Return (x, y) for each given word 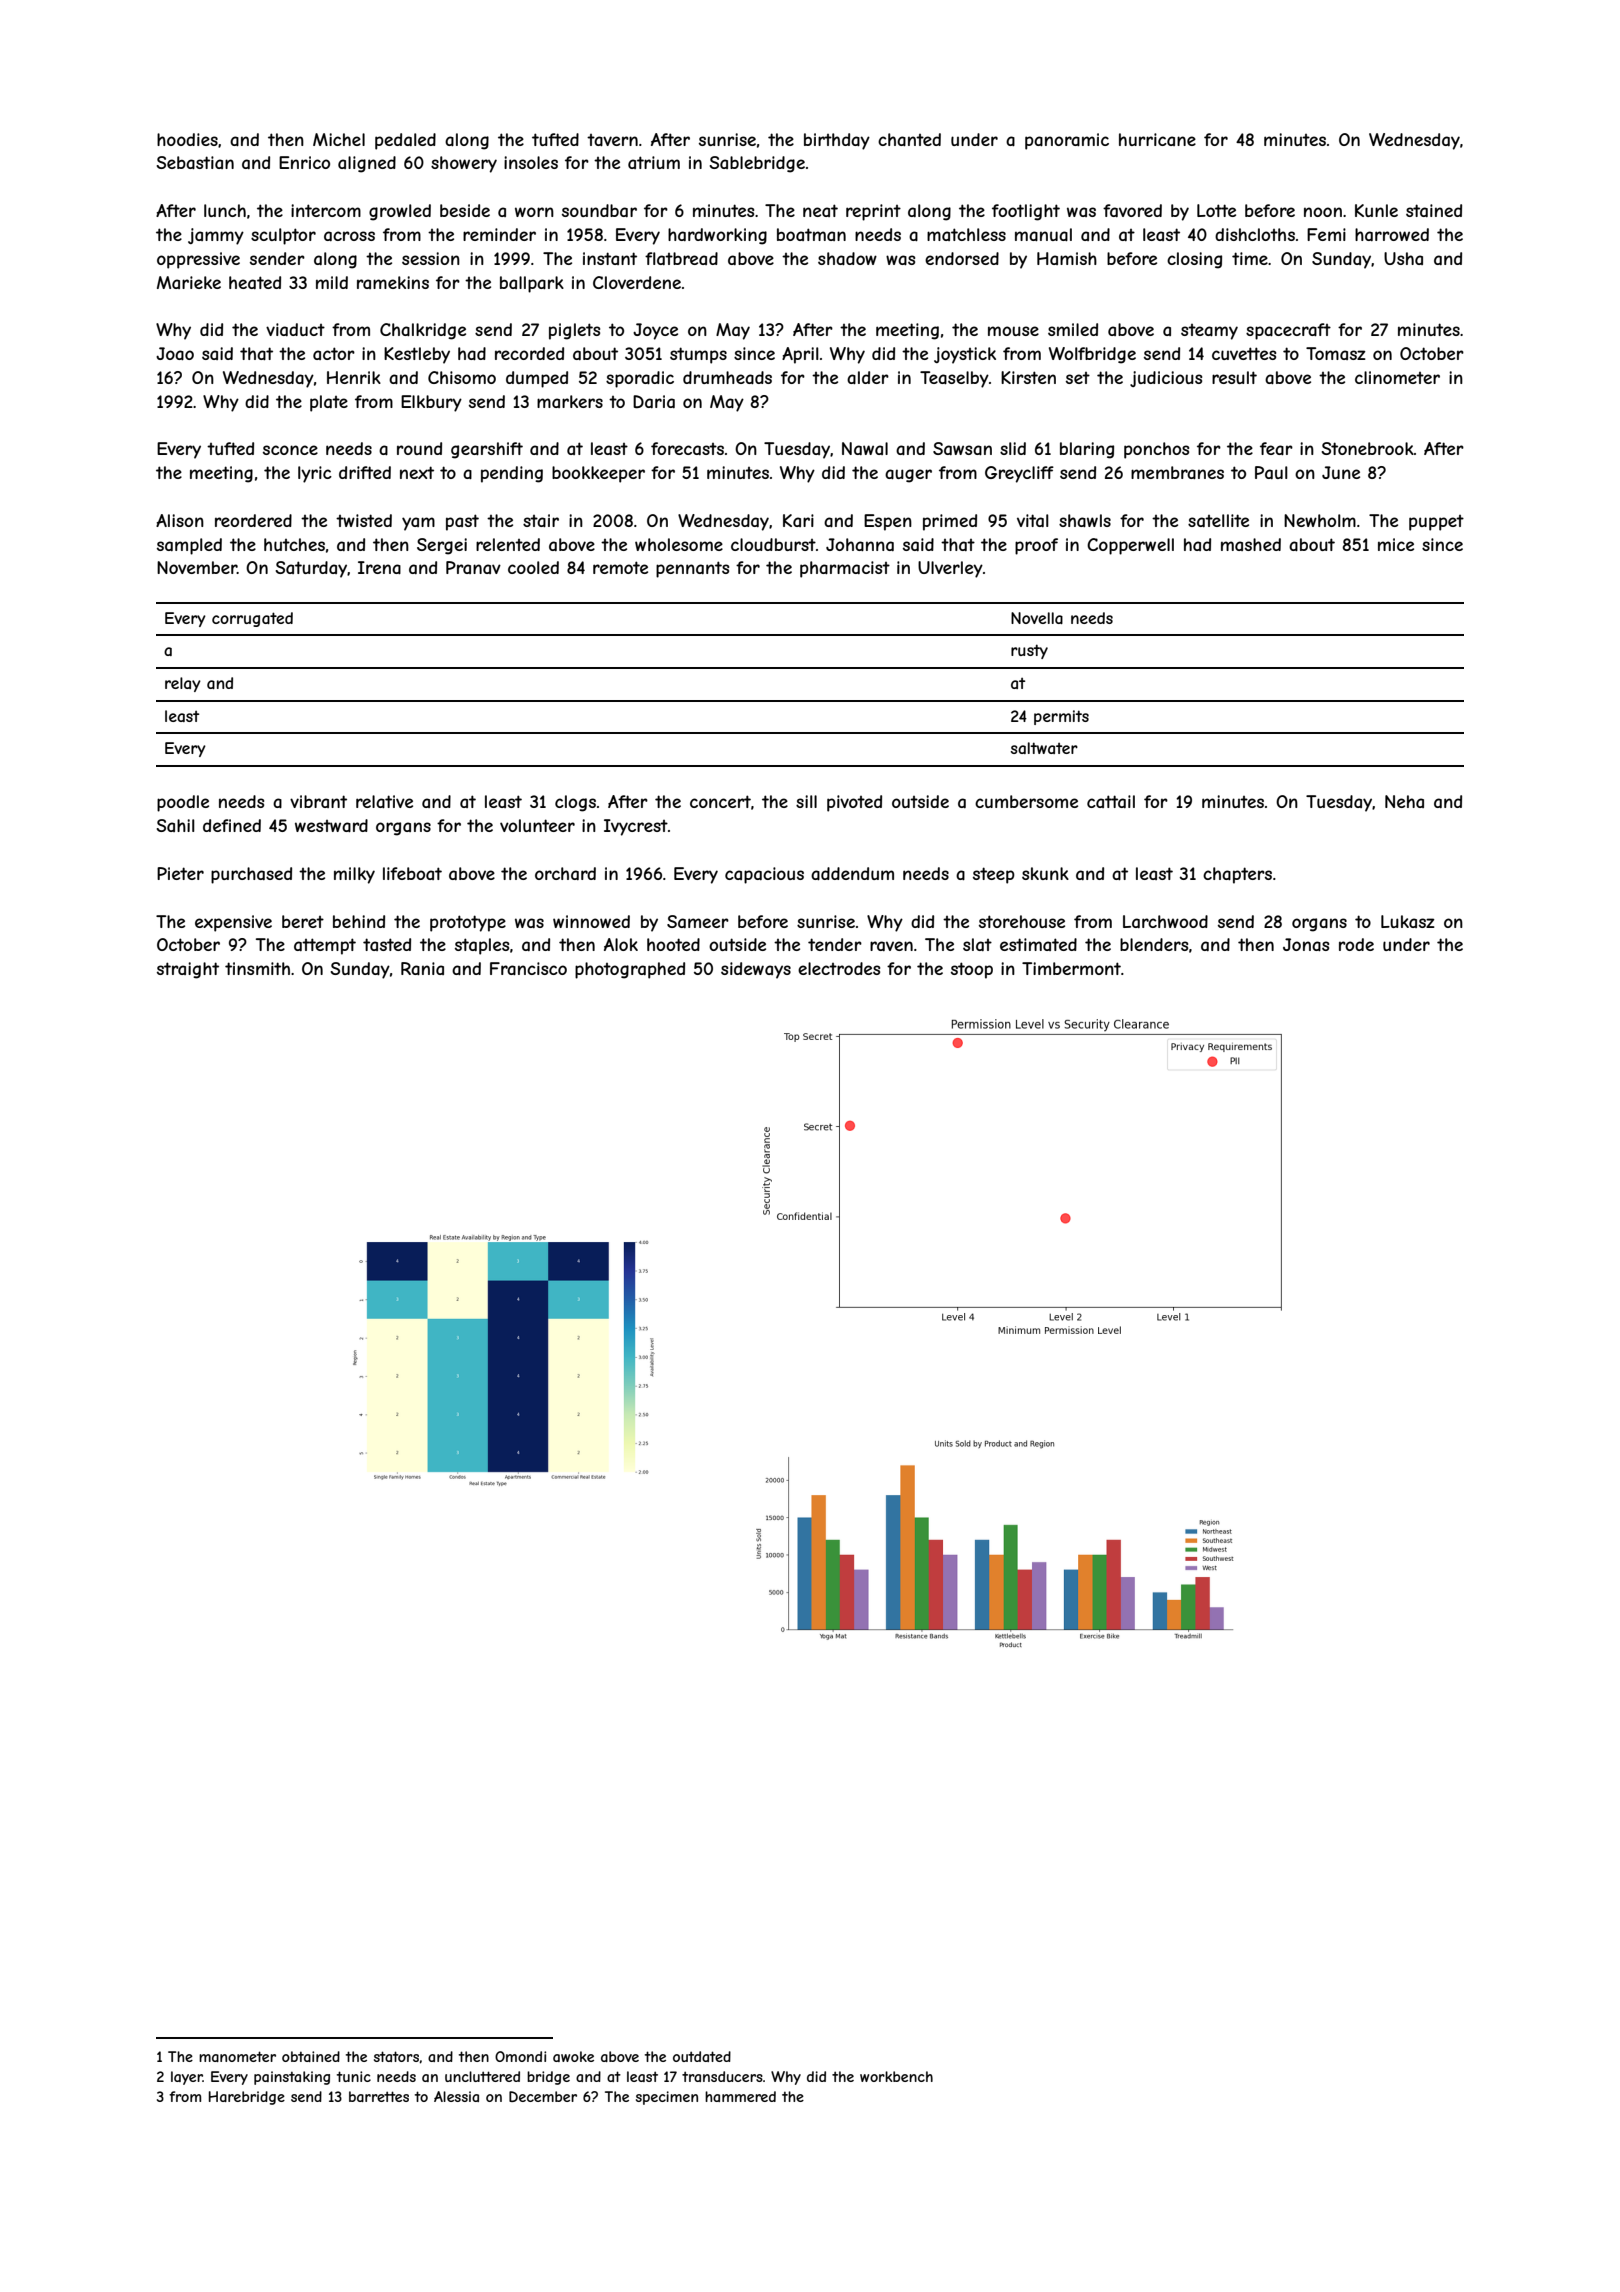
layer (187, 2078)
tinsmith (257, 968)
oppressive (198, 260)
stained (1434, 210)
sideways (756, 970)
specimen (667, 2098)
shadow (847, 258)
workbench (896, 2076)
